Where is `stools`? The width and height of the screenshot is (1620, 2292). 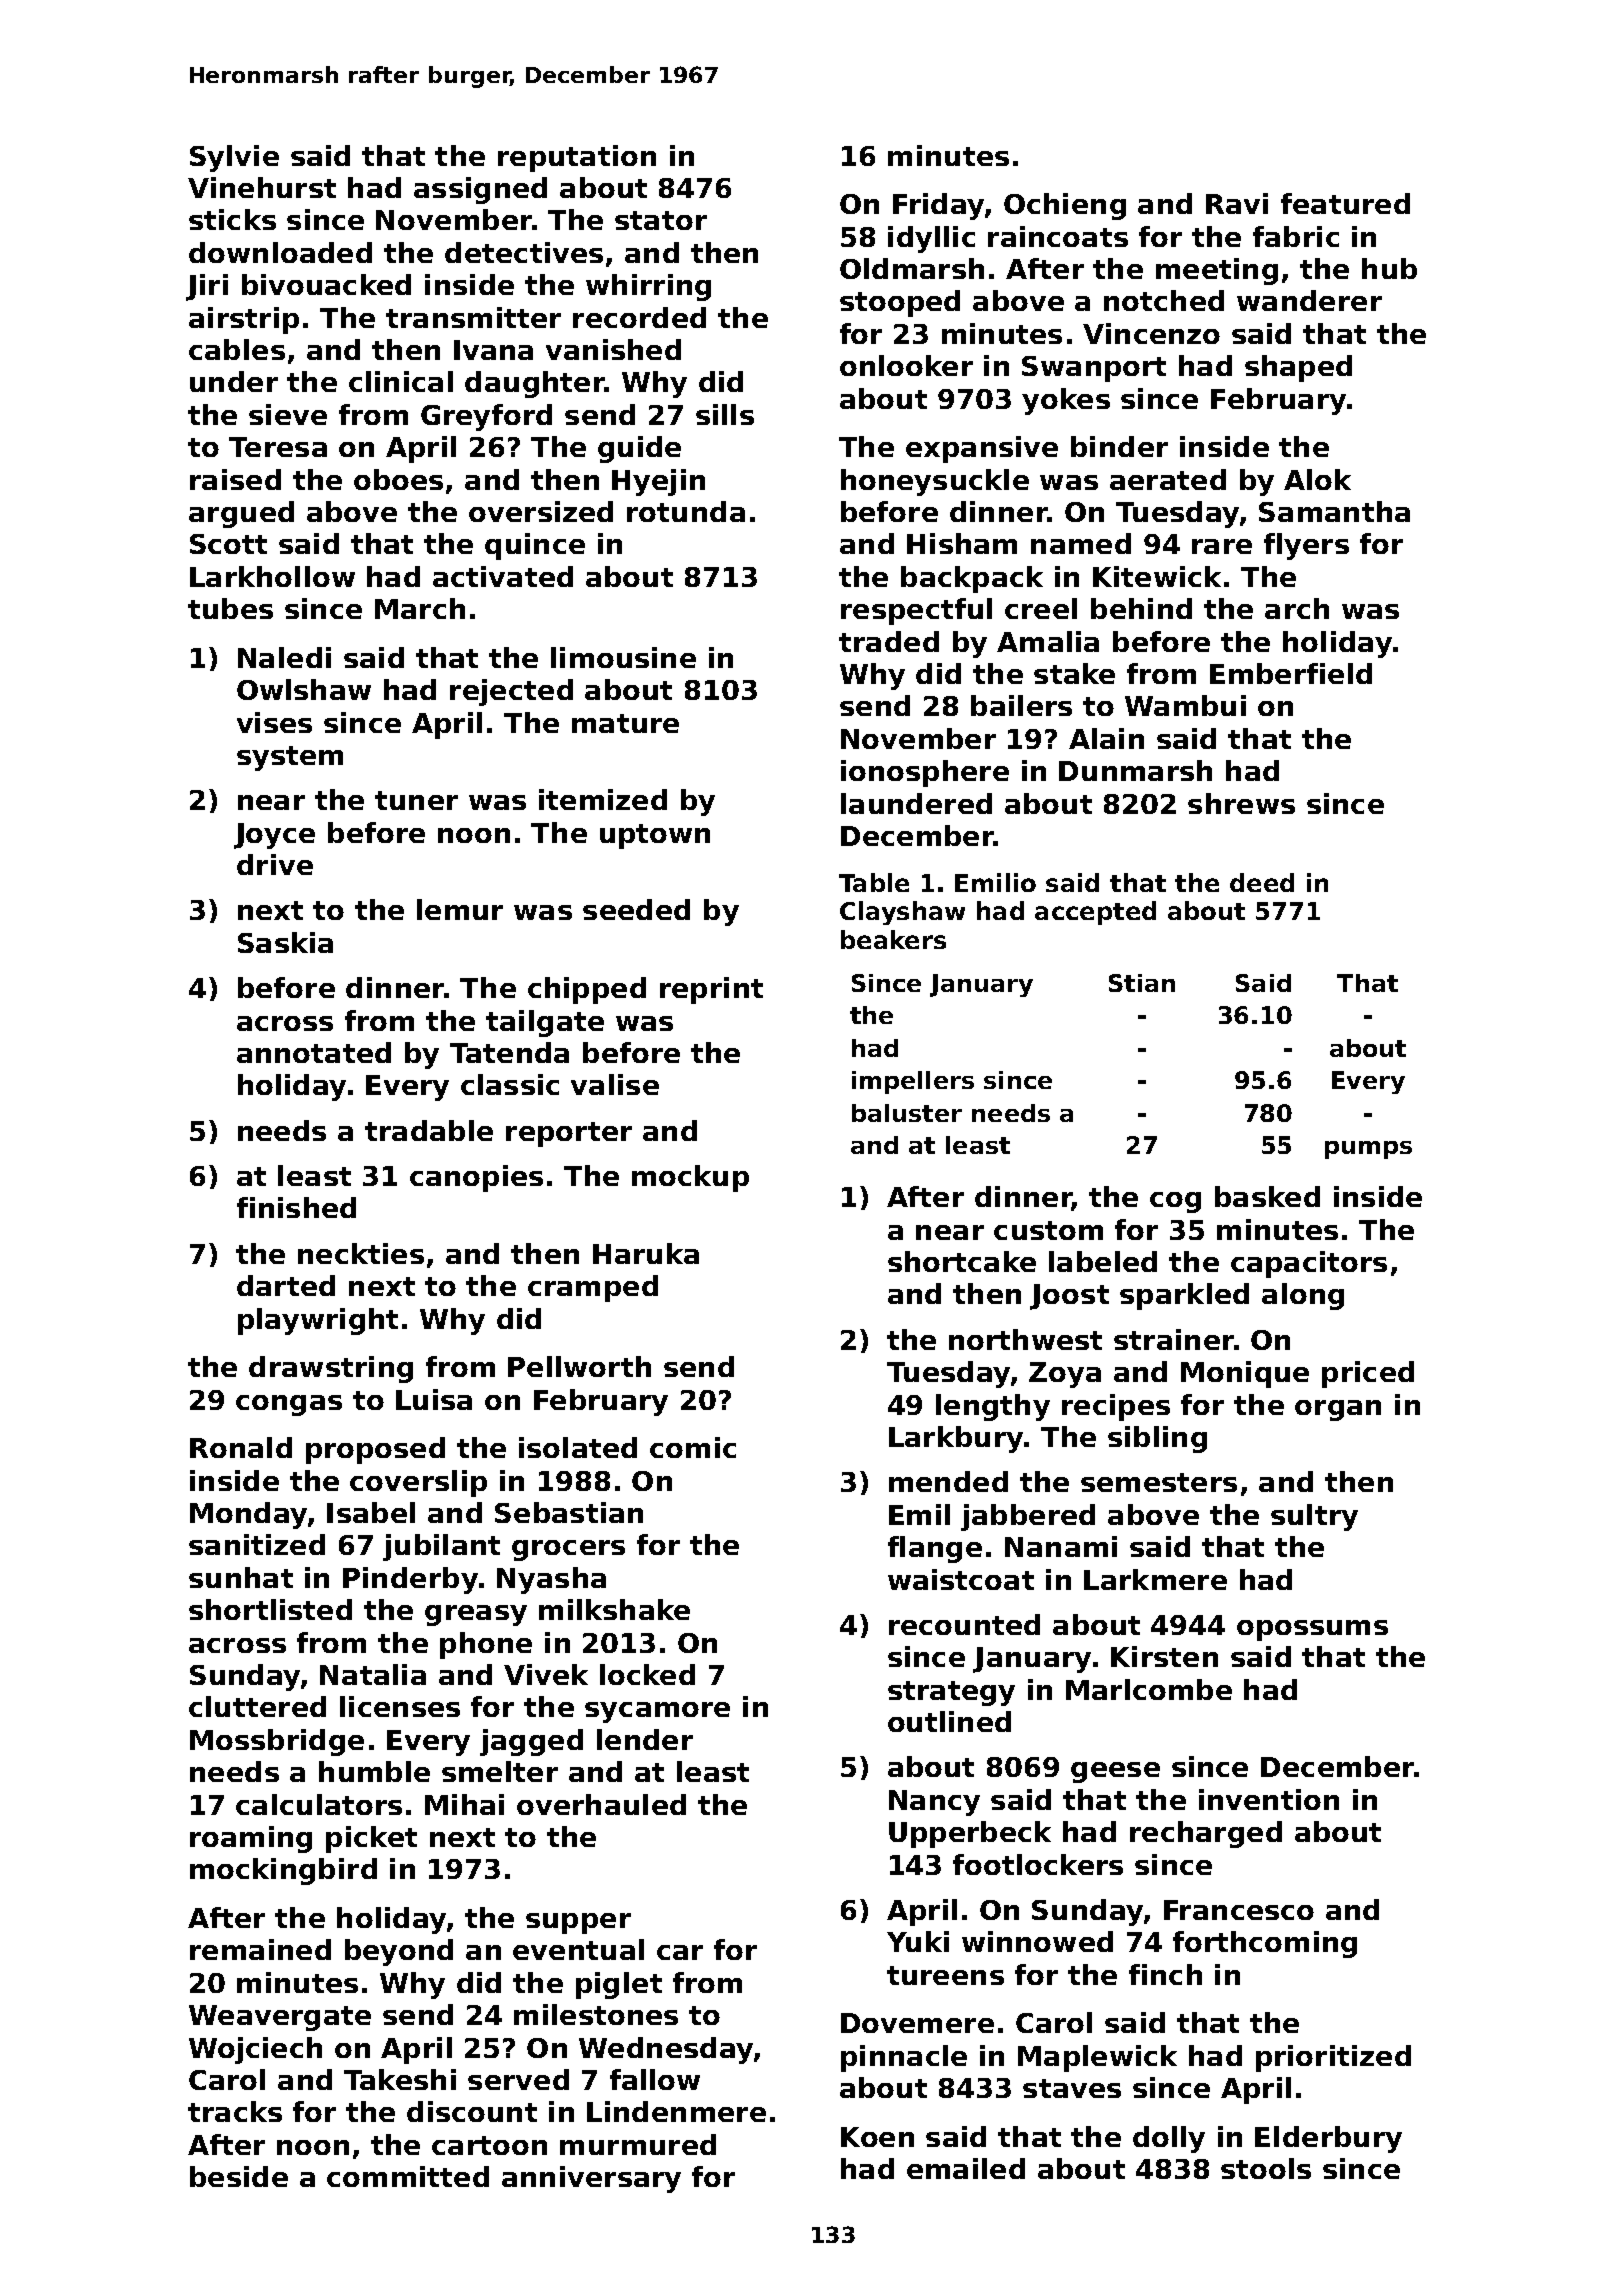
stools is located at coordinates (1266, 2168).
